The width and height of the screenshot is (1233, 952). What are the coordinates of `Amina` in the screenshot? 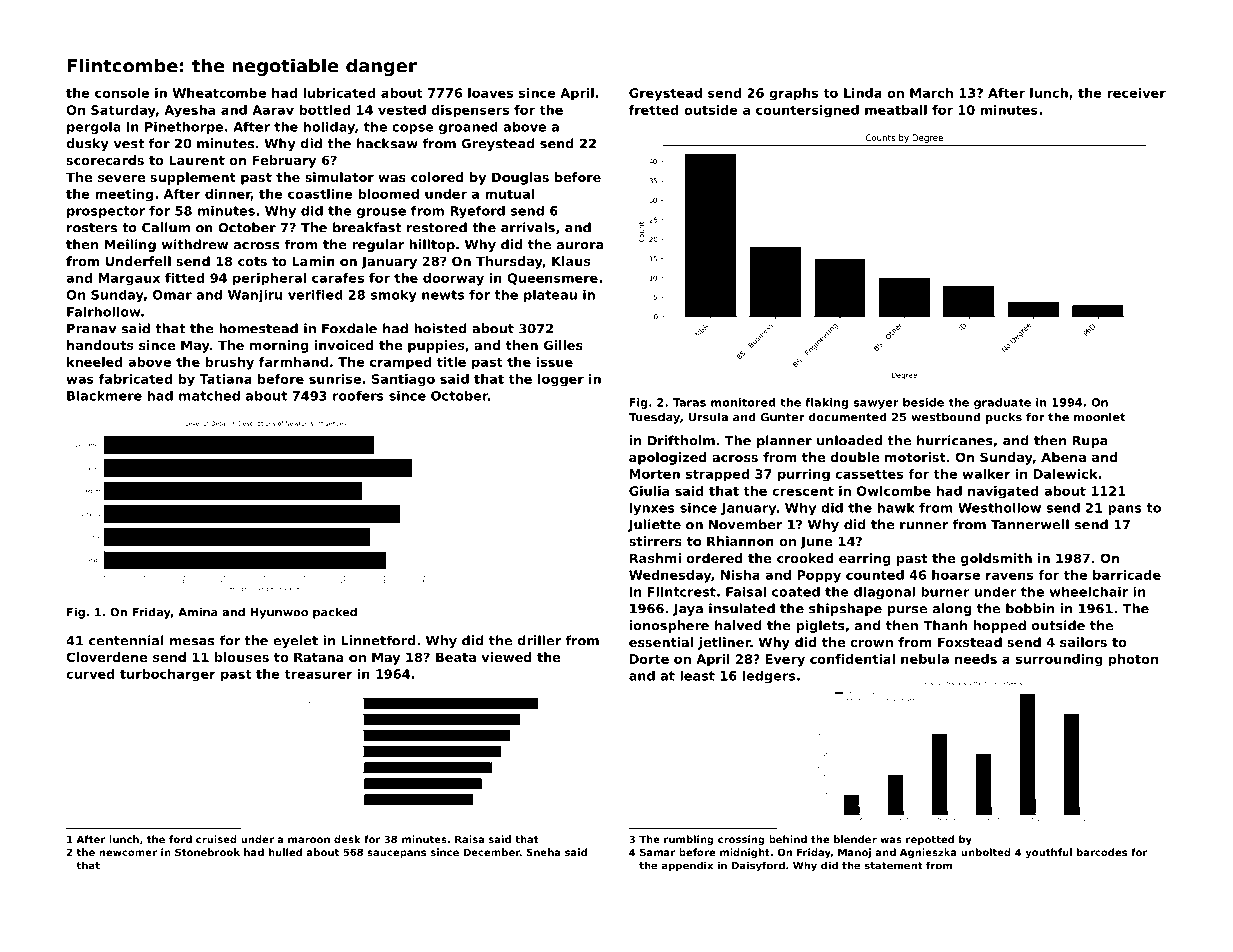 It's located at (197, 612).
